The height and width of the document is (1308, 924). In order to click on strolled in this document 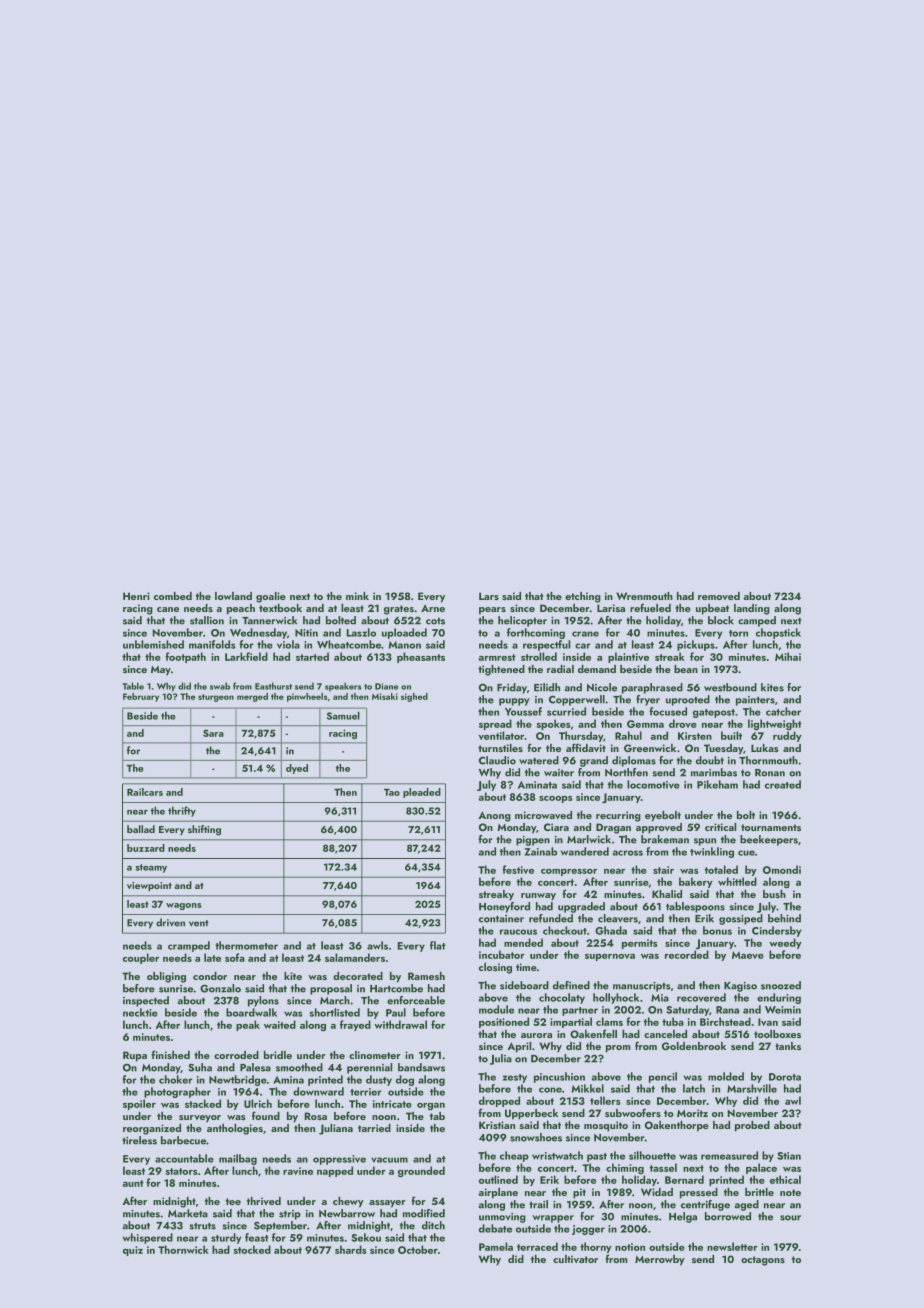, I will do `click(539, 656)`.
